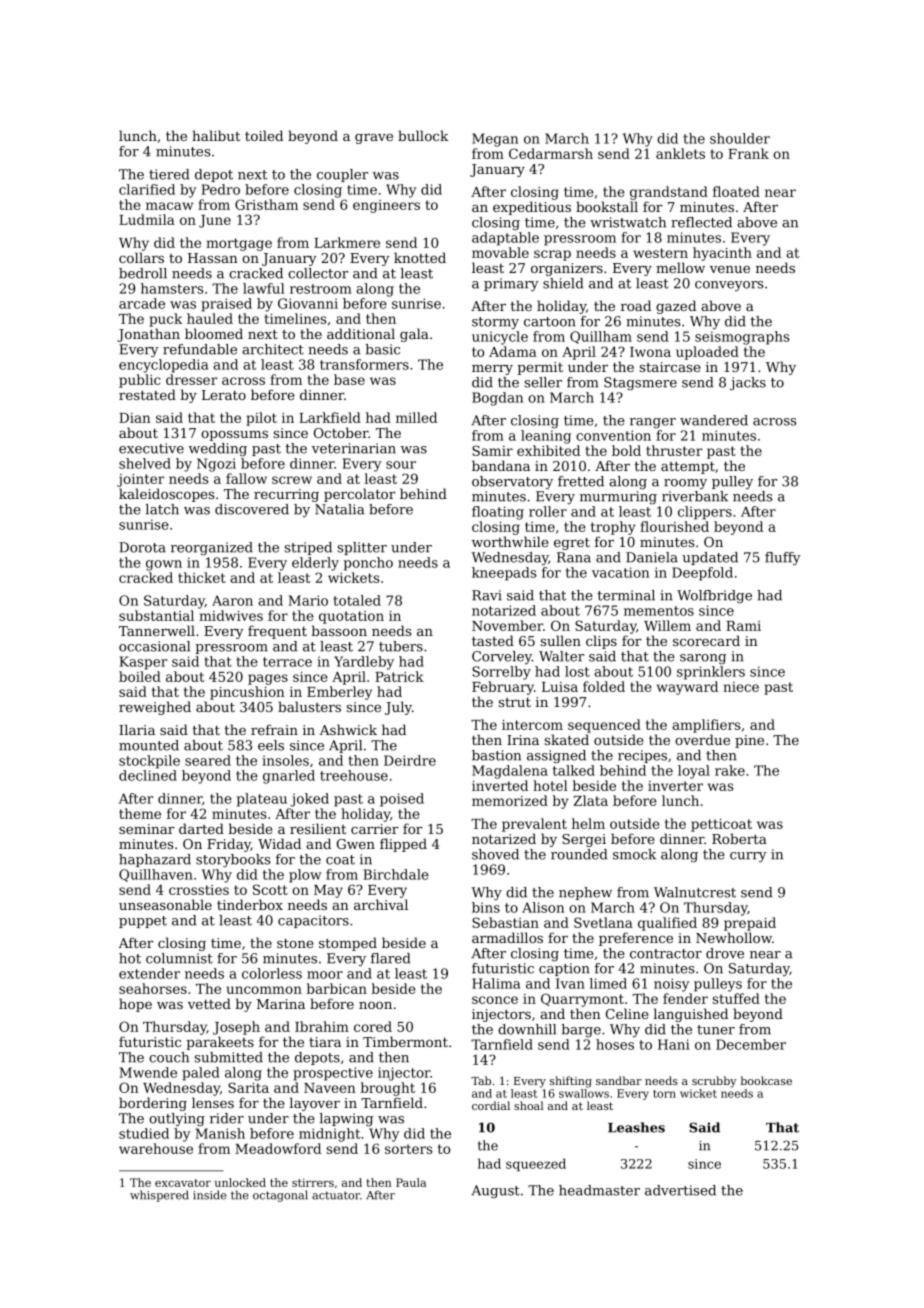 This screenshot has width=924, height=1308. Describe the element at coordinates (536, 1164) in the screenshot. I see `squeezed` at that location.
